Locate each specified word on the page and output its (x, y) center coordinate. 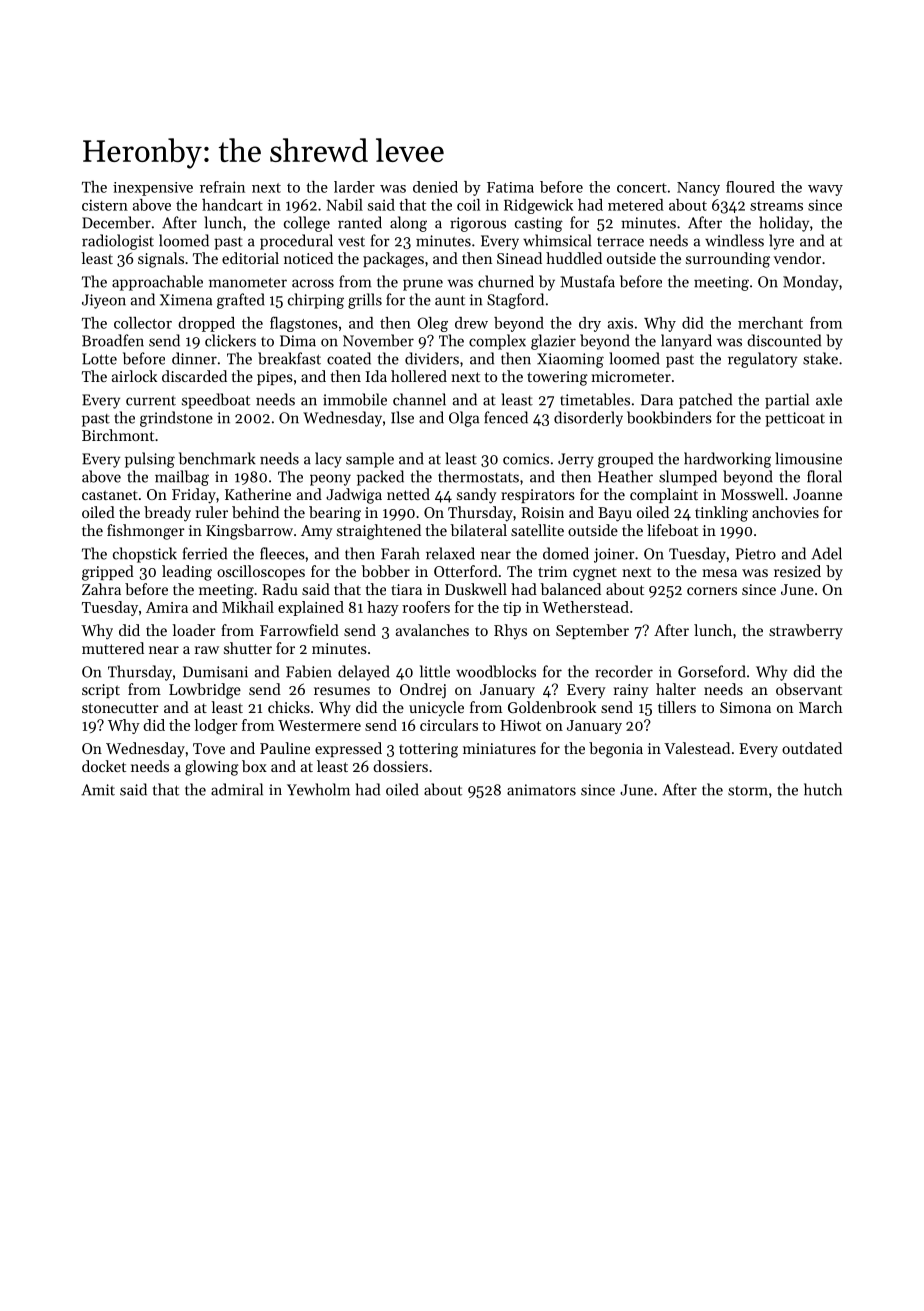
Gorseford (712, 671)
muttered (113, 648)
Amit (98, 790)
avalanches (432, 630)
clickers (230, 340)
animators (541, 790)
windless (734, 240)
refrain (222, 187)
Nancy (698, 189)
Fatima (510, 187)
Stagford (515, 301)
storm (748, 791)
